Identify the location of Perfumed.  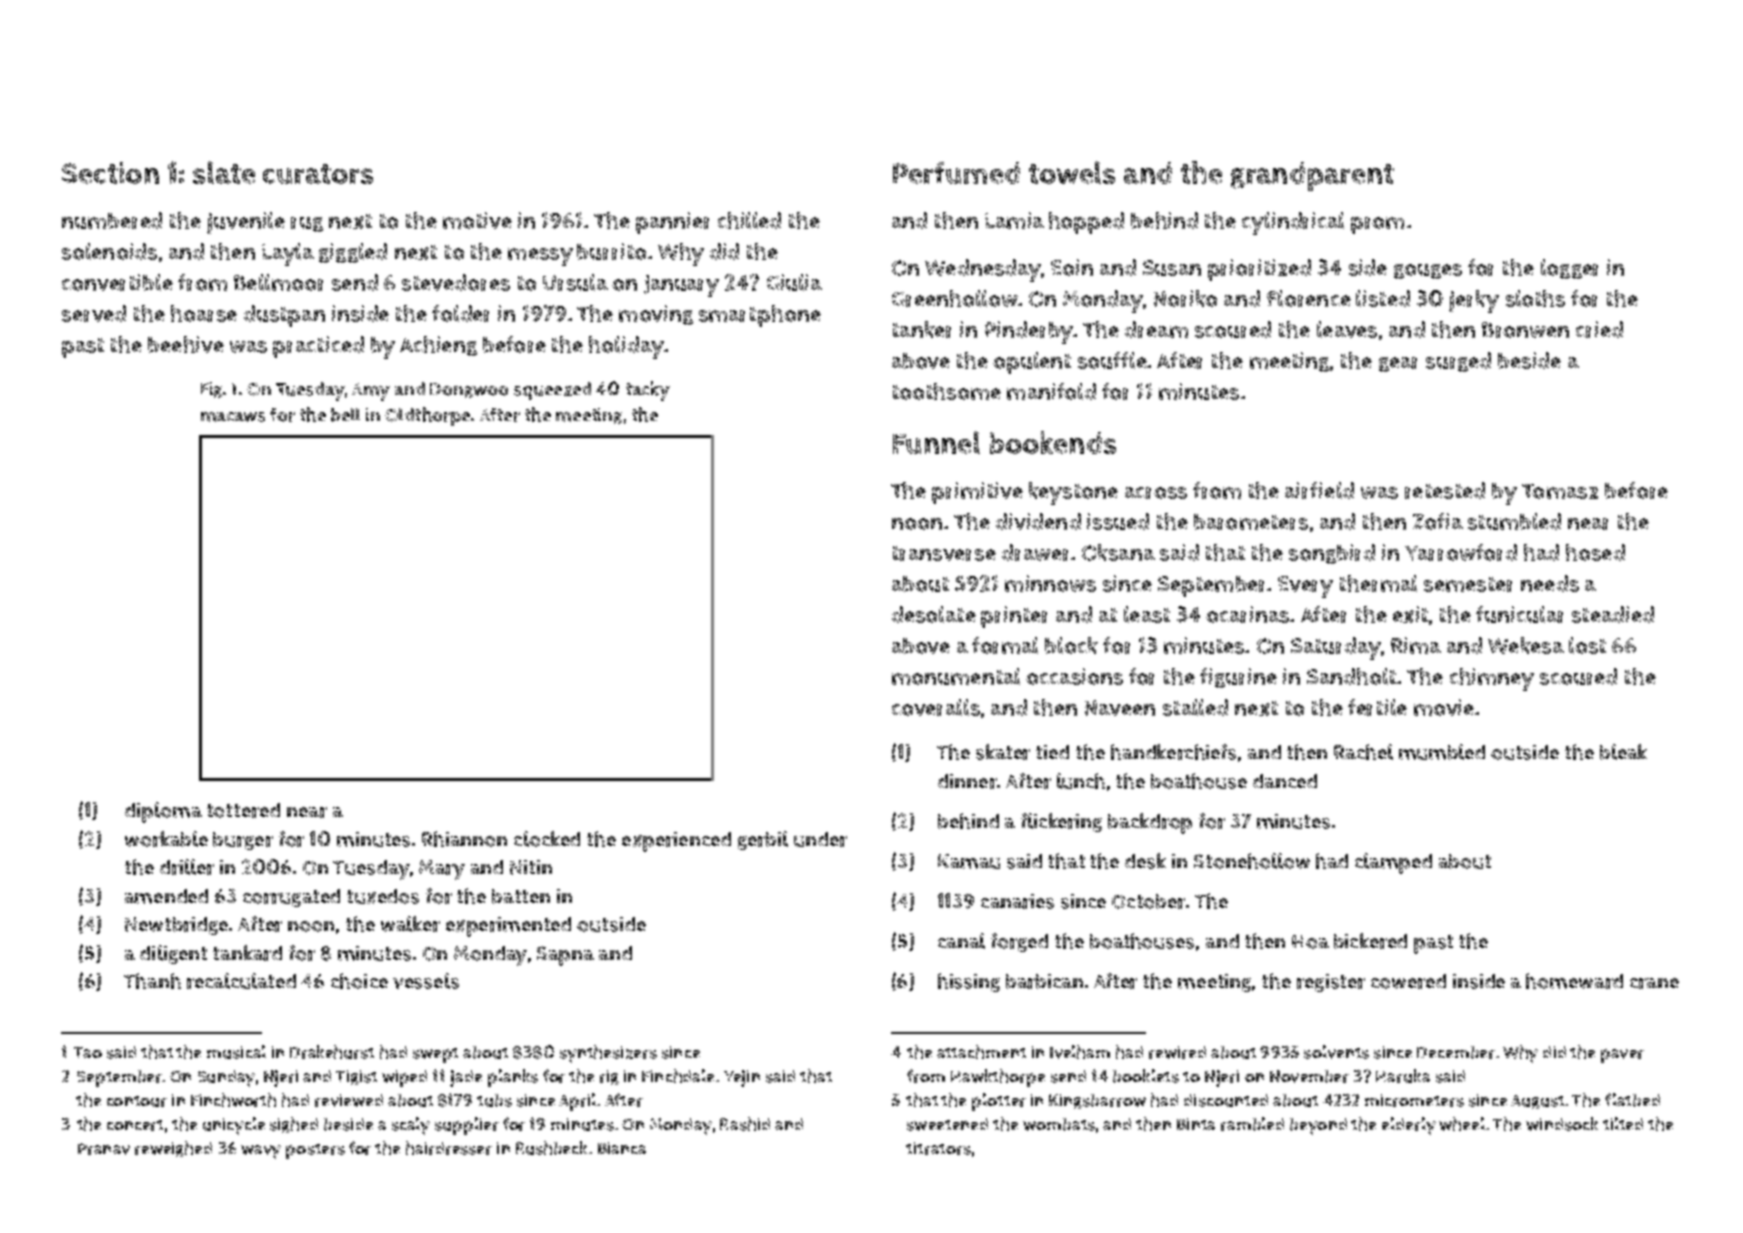
(956, 173).
